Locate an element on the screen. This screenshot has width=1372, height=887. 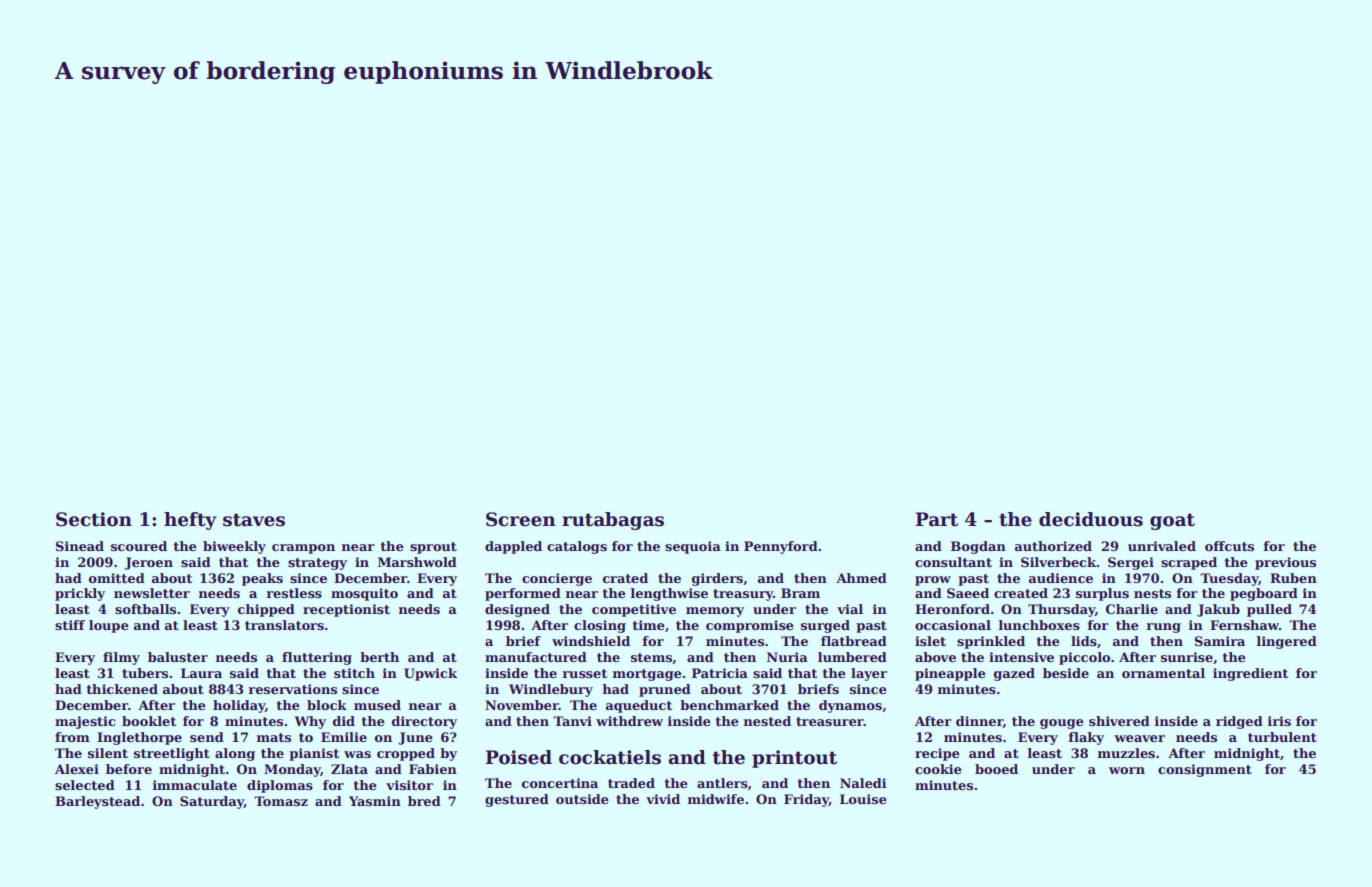
Part is located at coordinates (937, 519).
